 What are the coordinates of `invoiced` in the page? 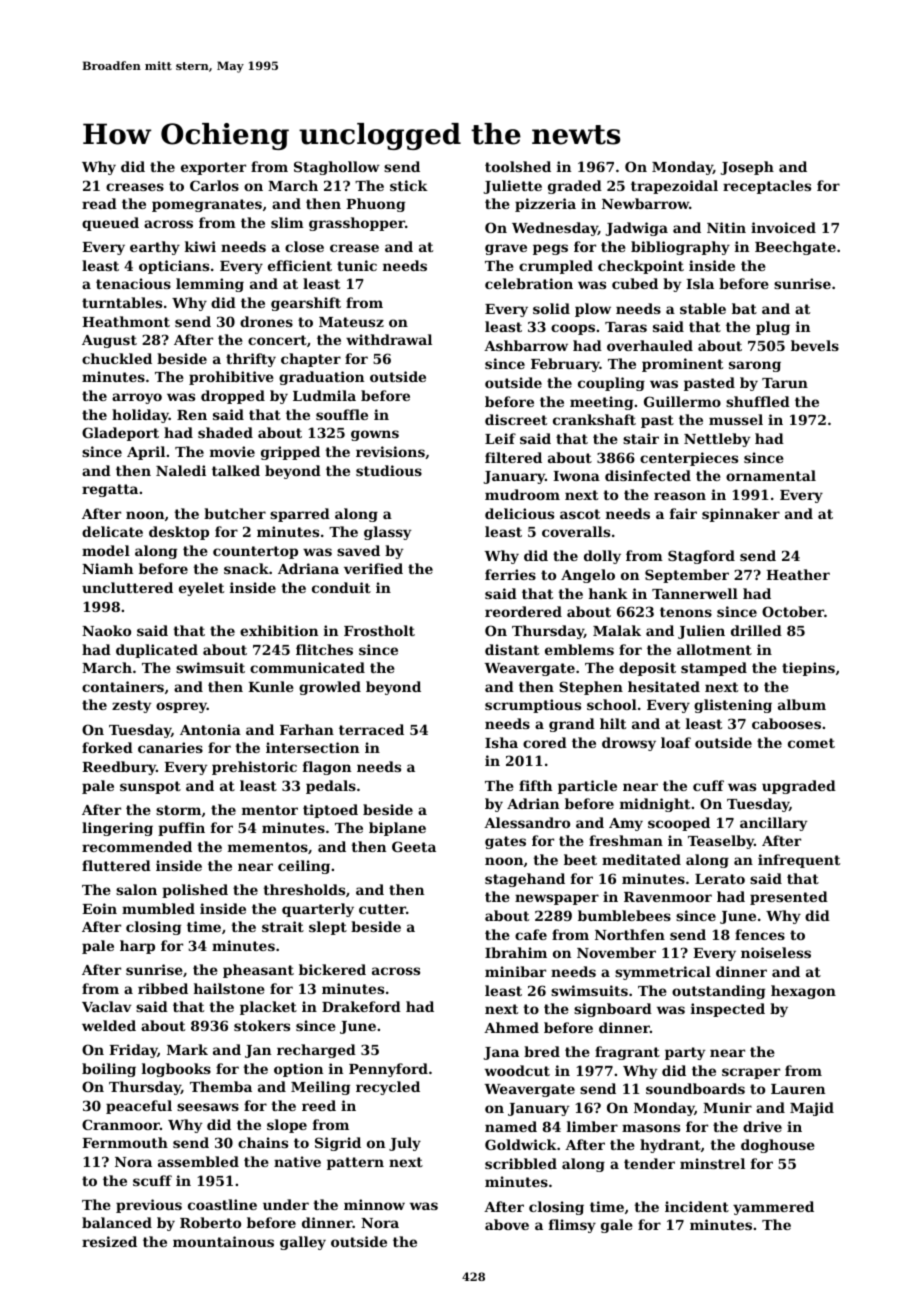 It's located at (783, 227).
